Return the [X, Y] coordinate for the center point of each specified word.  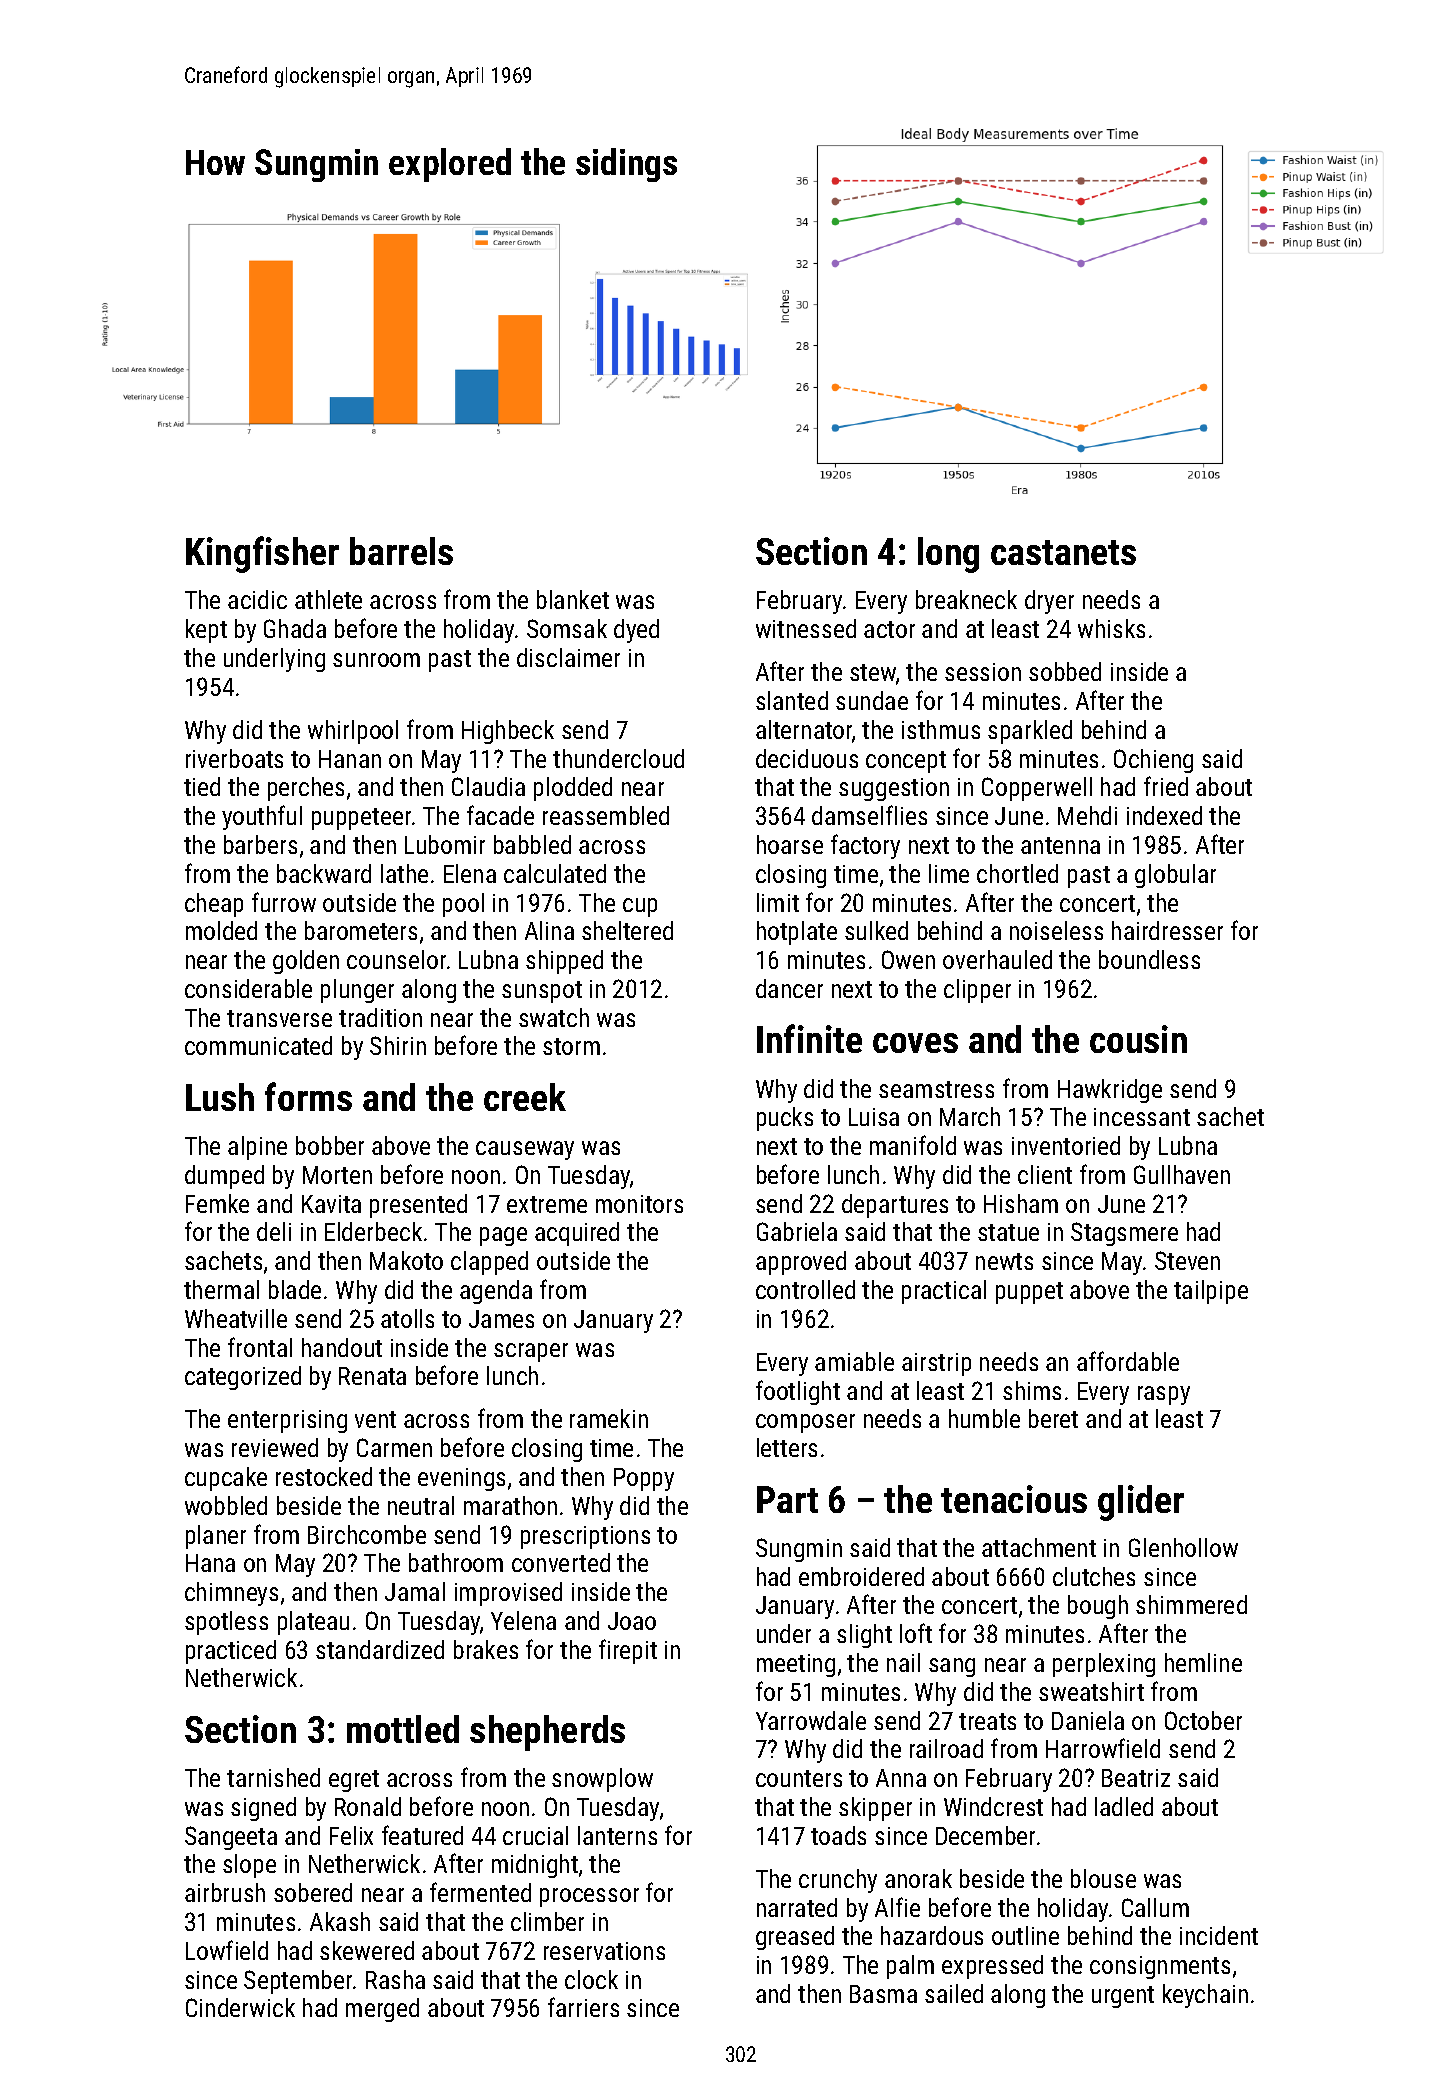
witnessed [806, 628]
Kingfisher [262, 554]
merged [382, 2010]
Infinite [809, 1038]
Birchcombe [367, 1534]
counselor [396, 959]
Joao [632, 1621]
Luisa [874, 1117]
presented [418, 1206]
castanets [1063, 552]
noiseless [1056, 930]
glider [1141, 1503]
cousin [1138, 1039]
